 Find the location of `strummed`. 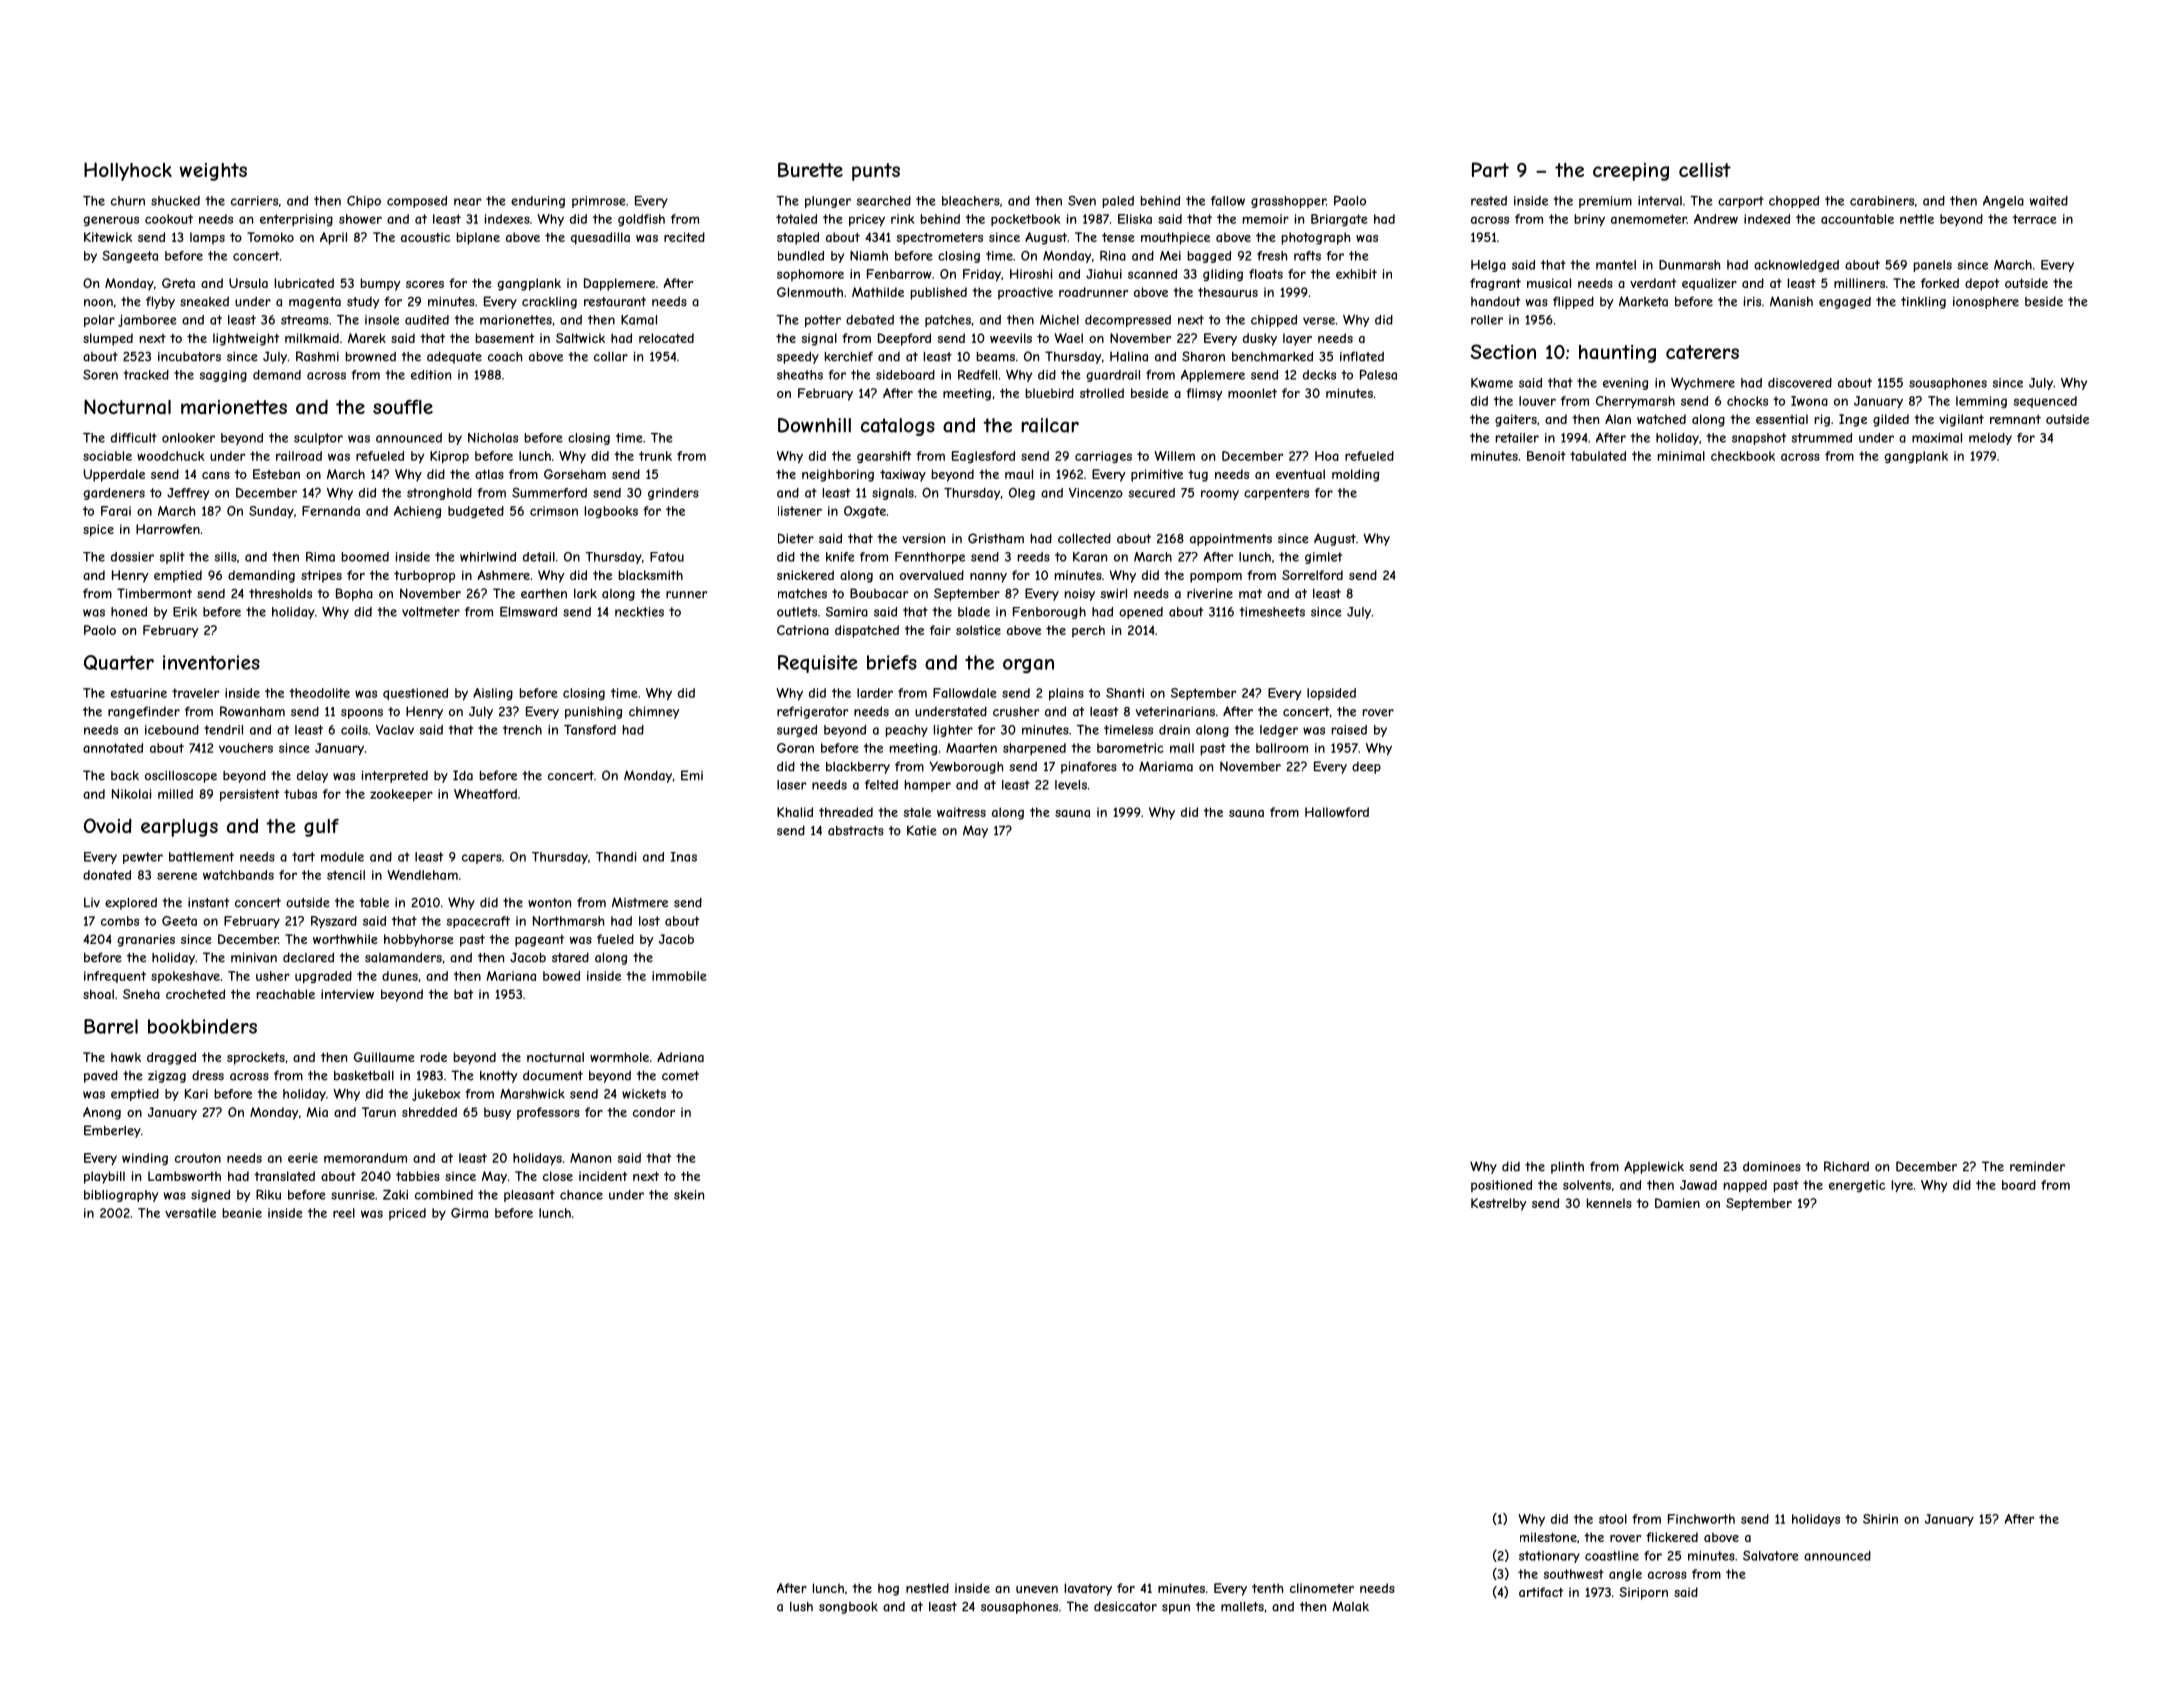

strummed is located at coordinates (1821, 438).
